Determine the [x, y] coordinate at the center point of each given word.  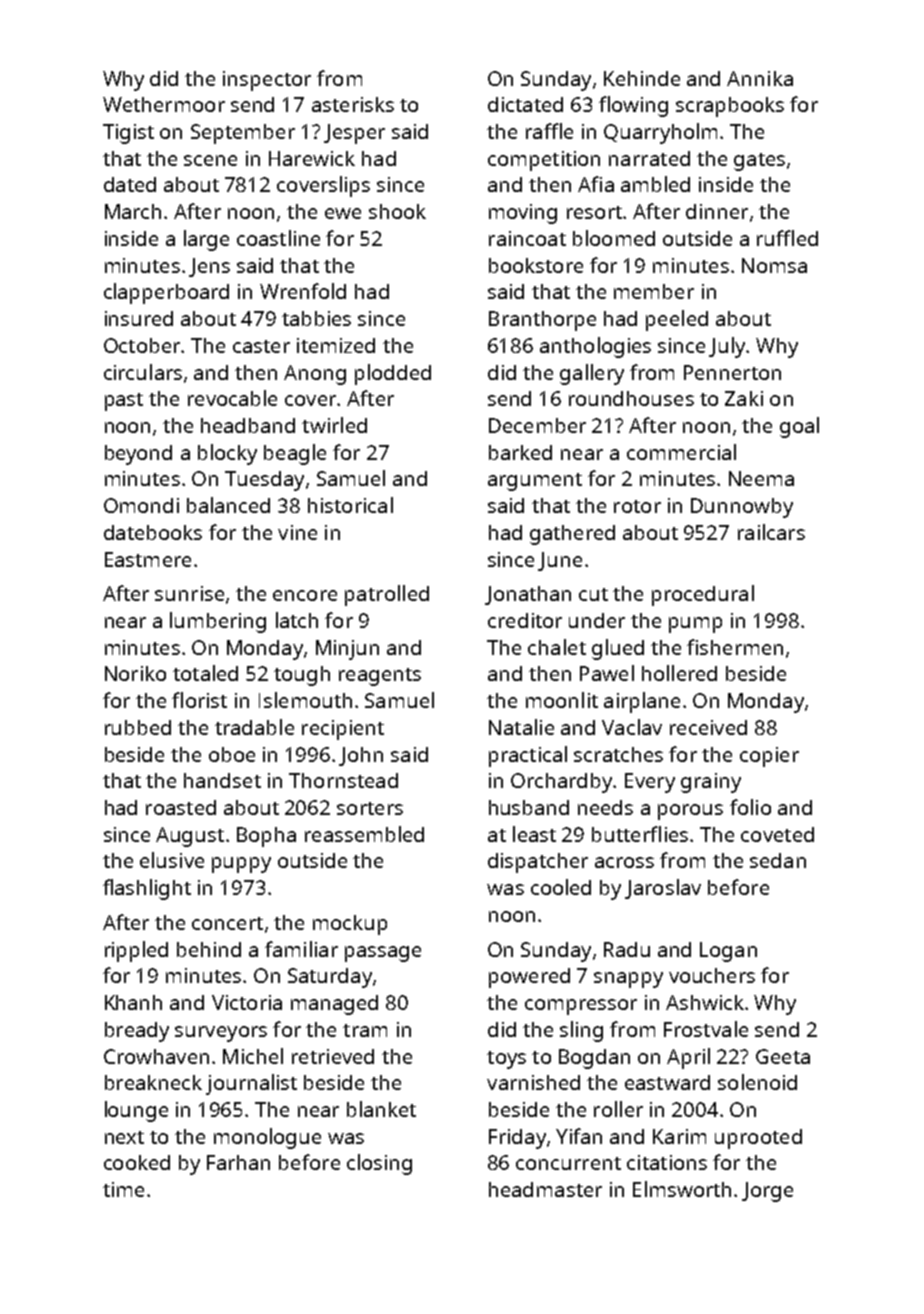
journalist [251, 1084]
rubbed [138, 727]
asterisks [353, 104]
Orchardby [561, 783]
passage [383, 954]
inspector [267, 81]
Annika [760, 78]
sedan [778, 860]
